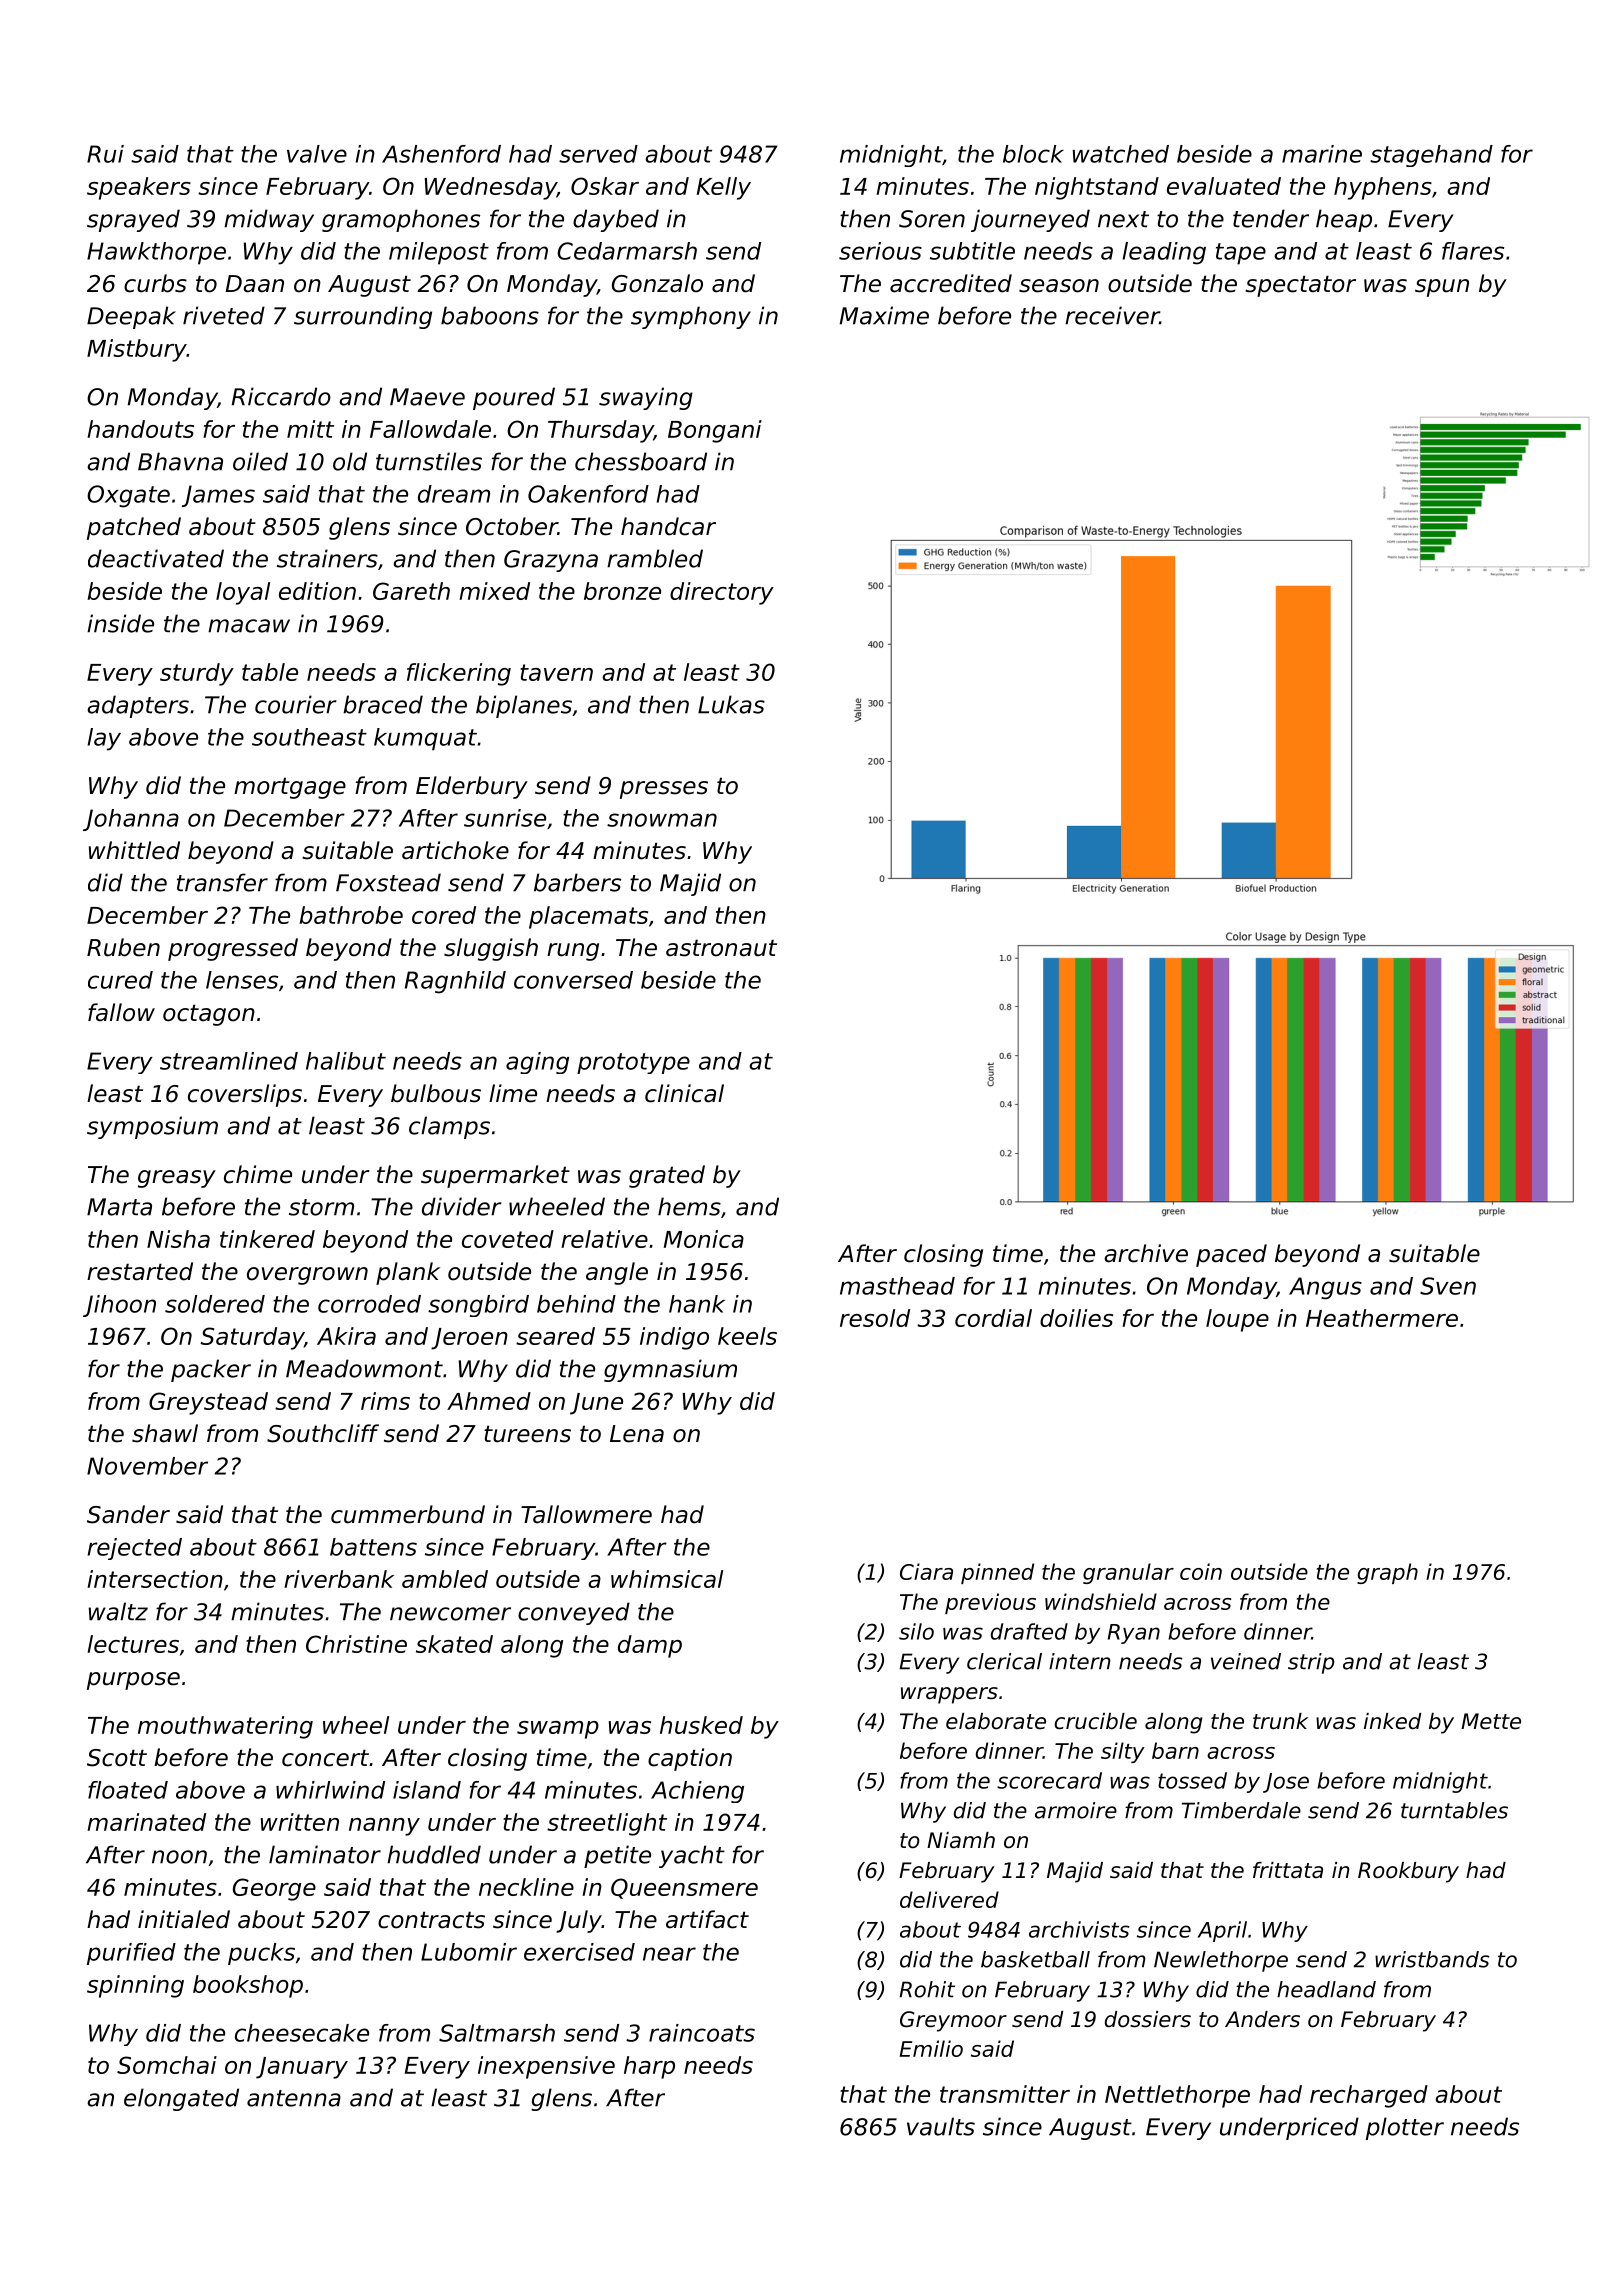 The width and height of the page is (1620, 2292). Describe the element at coordinates (181, 2099) in the page. I see `elongated` at that location.
